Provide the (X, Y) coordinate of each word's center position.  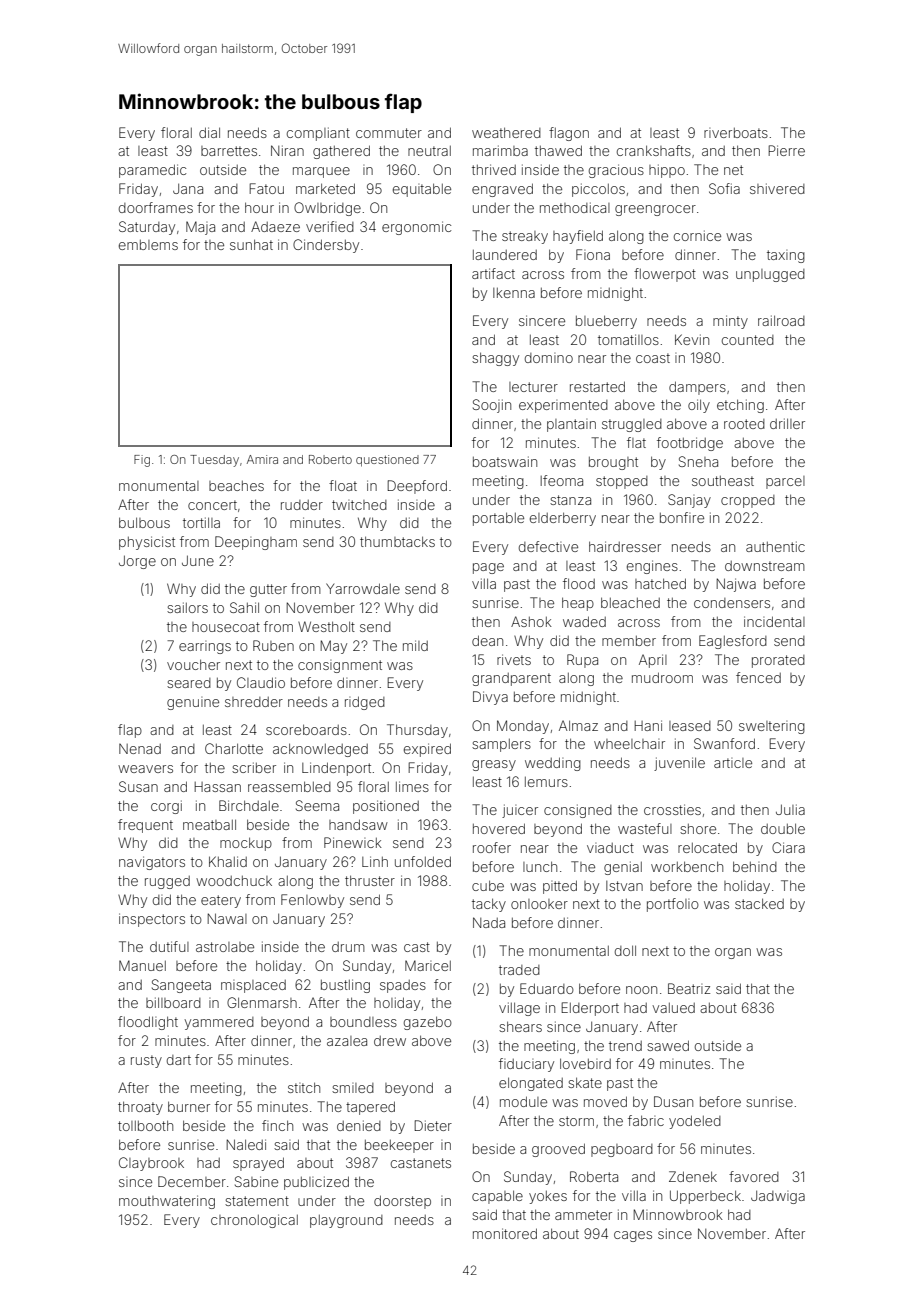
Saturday (147, 228)
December (192, 1181)
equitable (422, 190)
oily (699, 406)
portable (498, 519)
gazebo (428, 1023)
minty (730, 322)
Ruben (273, 645)
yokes (548, 1197)
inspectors (152, 920)
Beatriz (689, 988)
